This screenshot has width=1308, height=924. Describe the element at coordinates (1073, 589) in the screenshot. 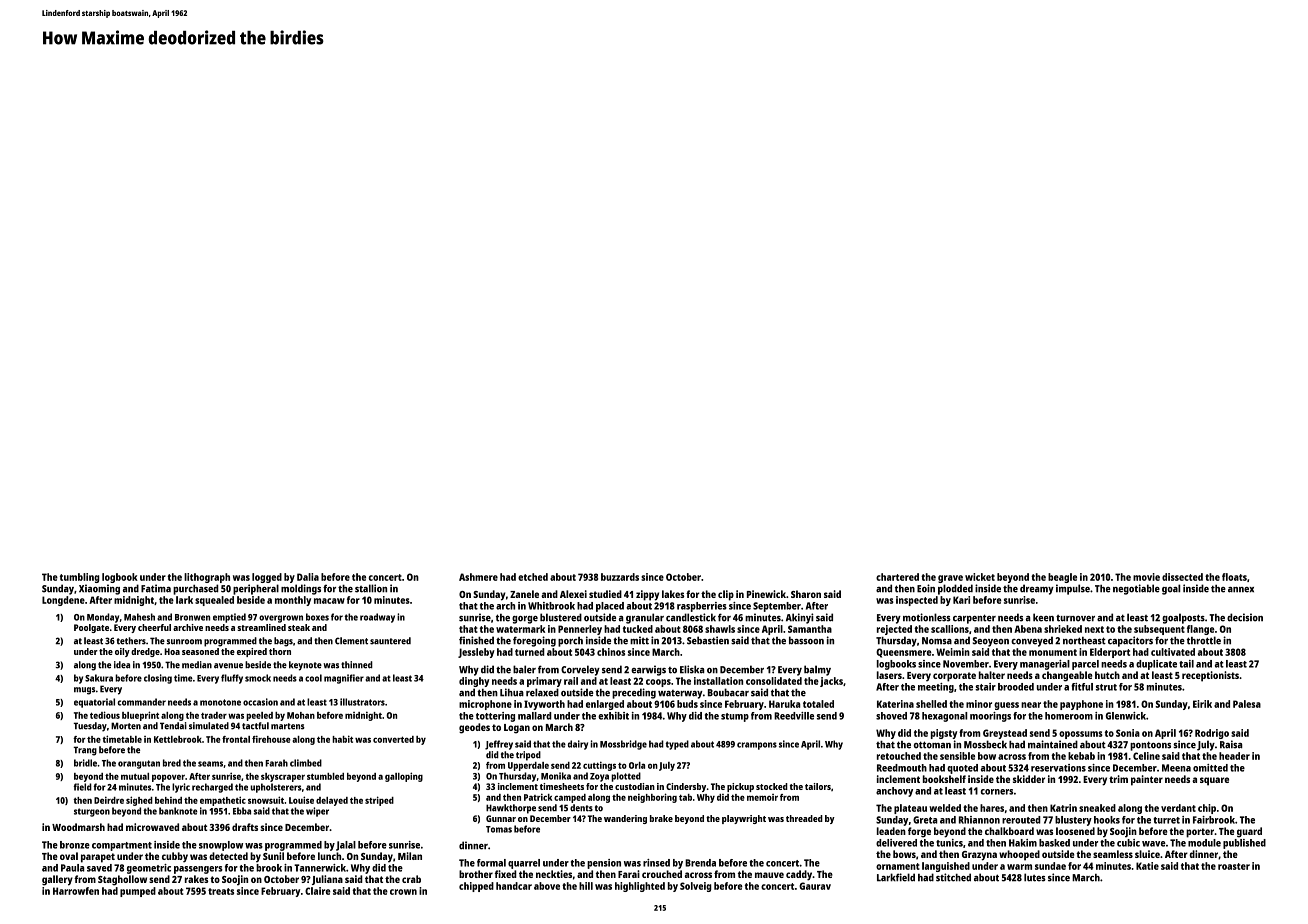

I see `impulse` at that location.
